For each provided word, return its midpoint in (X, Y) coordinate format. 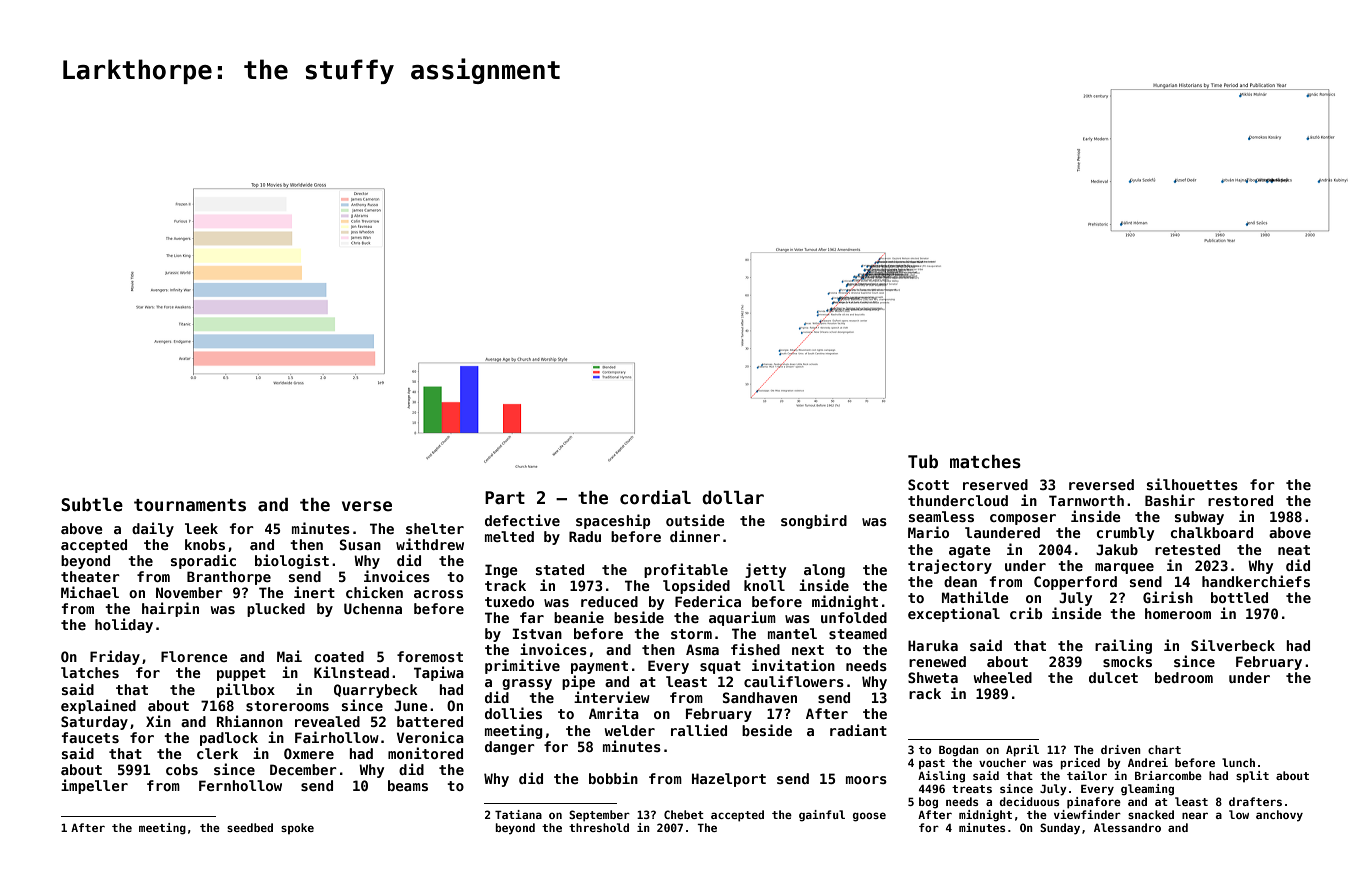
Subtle (92, 505)
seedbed (250, 827)
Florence (194, 656)
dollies (513, 713)
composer (1023, 519)
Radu (585, 536)
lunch (1238, 762)
